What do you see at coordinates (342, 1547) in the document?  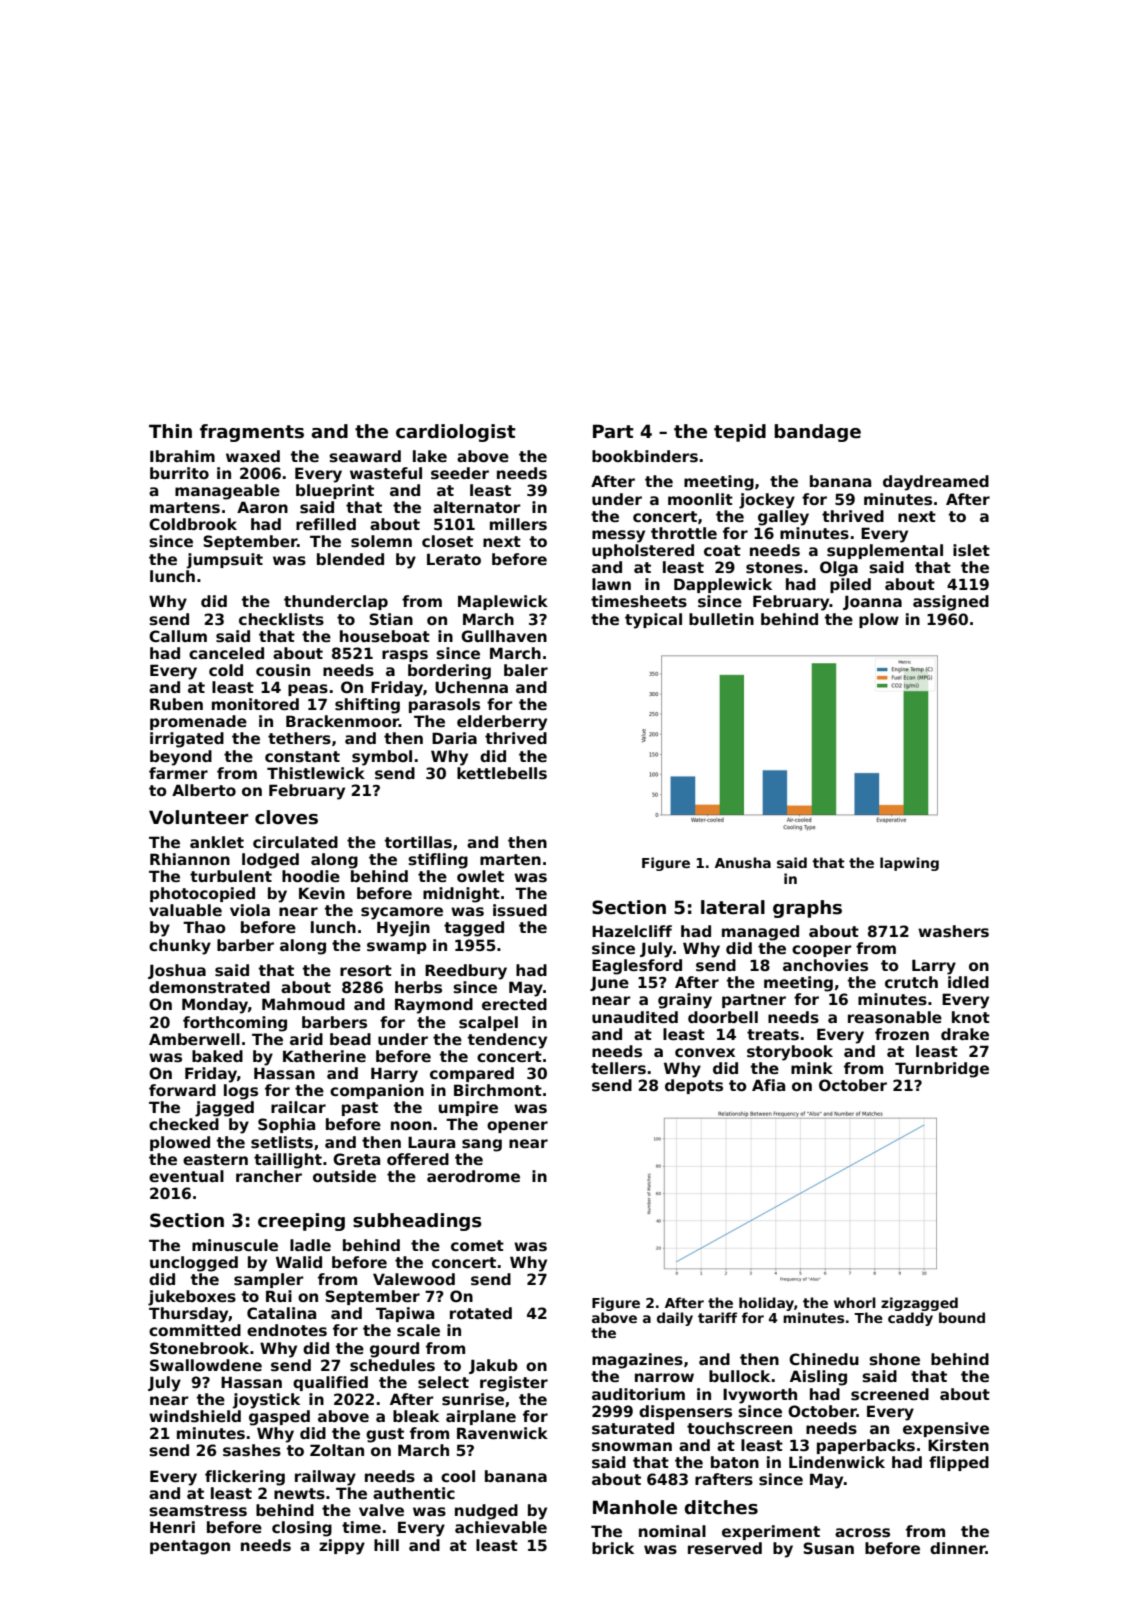 I see `zippy` at bounding box center [342, 1547].
